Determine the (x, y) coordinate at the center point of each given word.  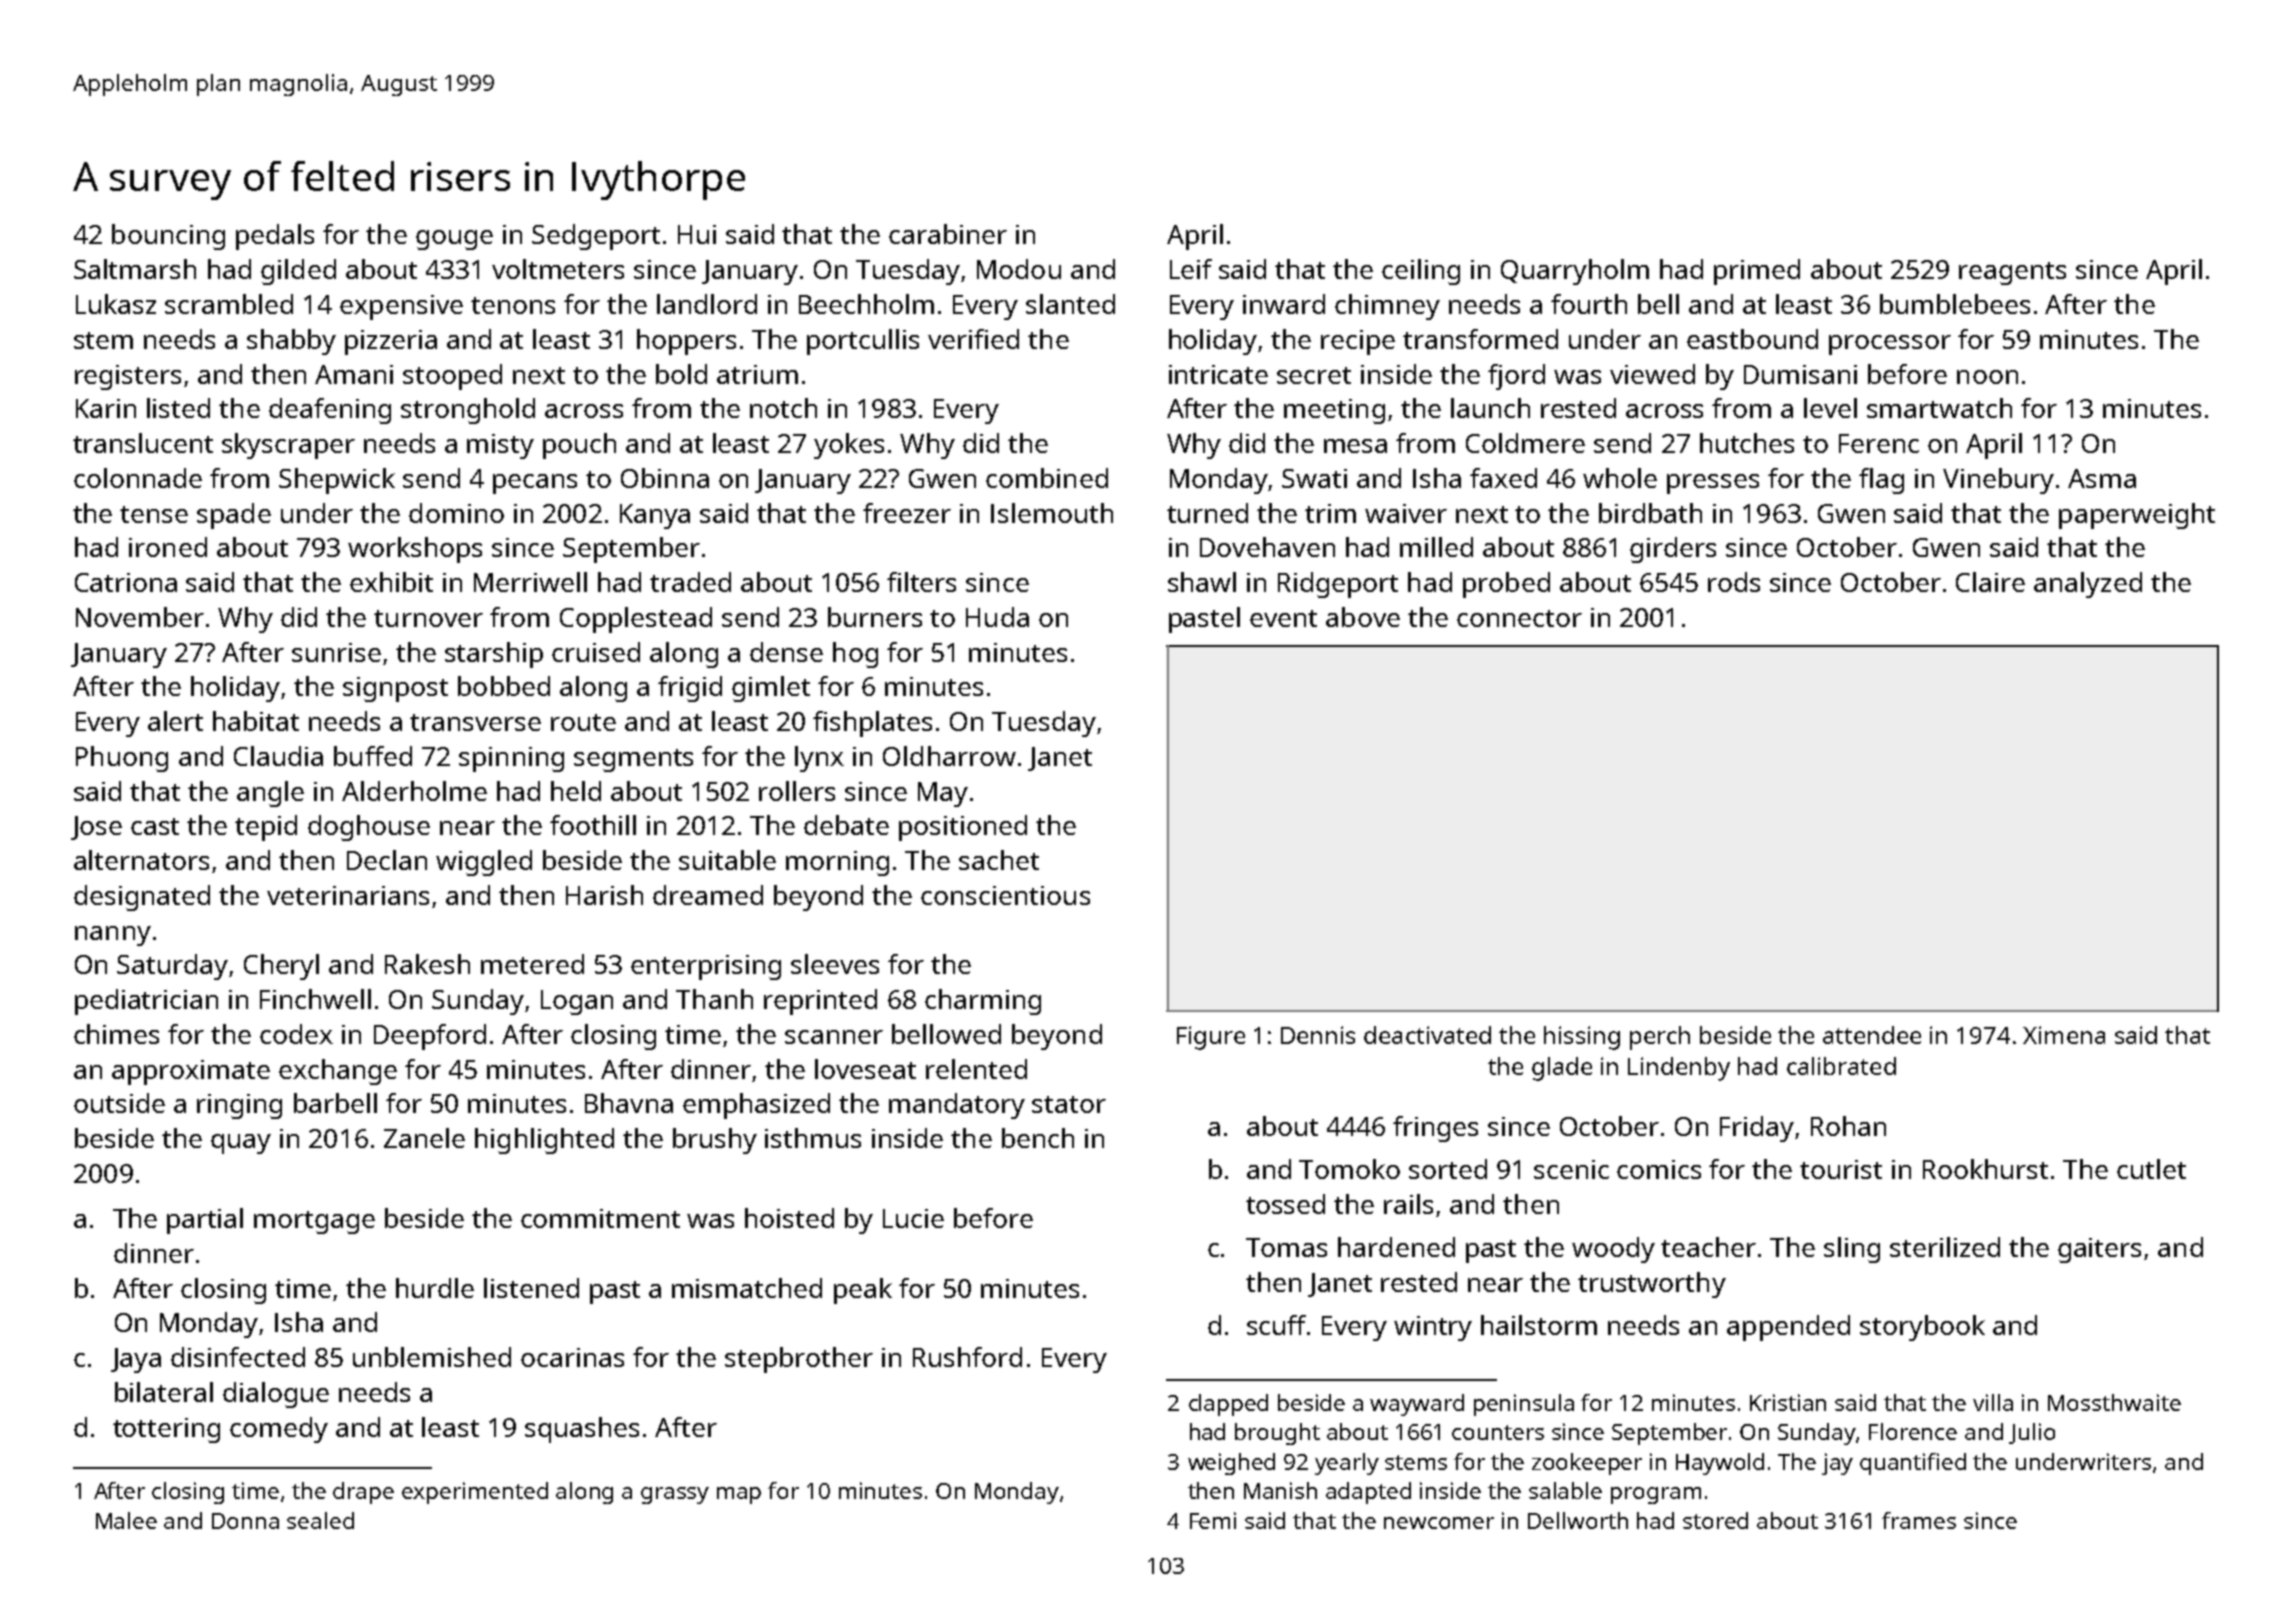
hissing (1582, 1038)
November (140, 617)
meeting (1334, 411)
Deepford (430, 1037)
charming (983, 1002)
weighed (1231, 1464)
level (1830, 408)
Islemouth (1052, 513)
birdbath (1650, 513)
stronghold (468, 411)
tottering (166, 1430)
